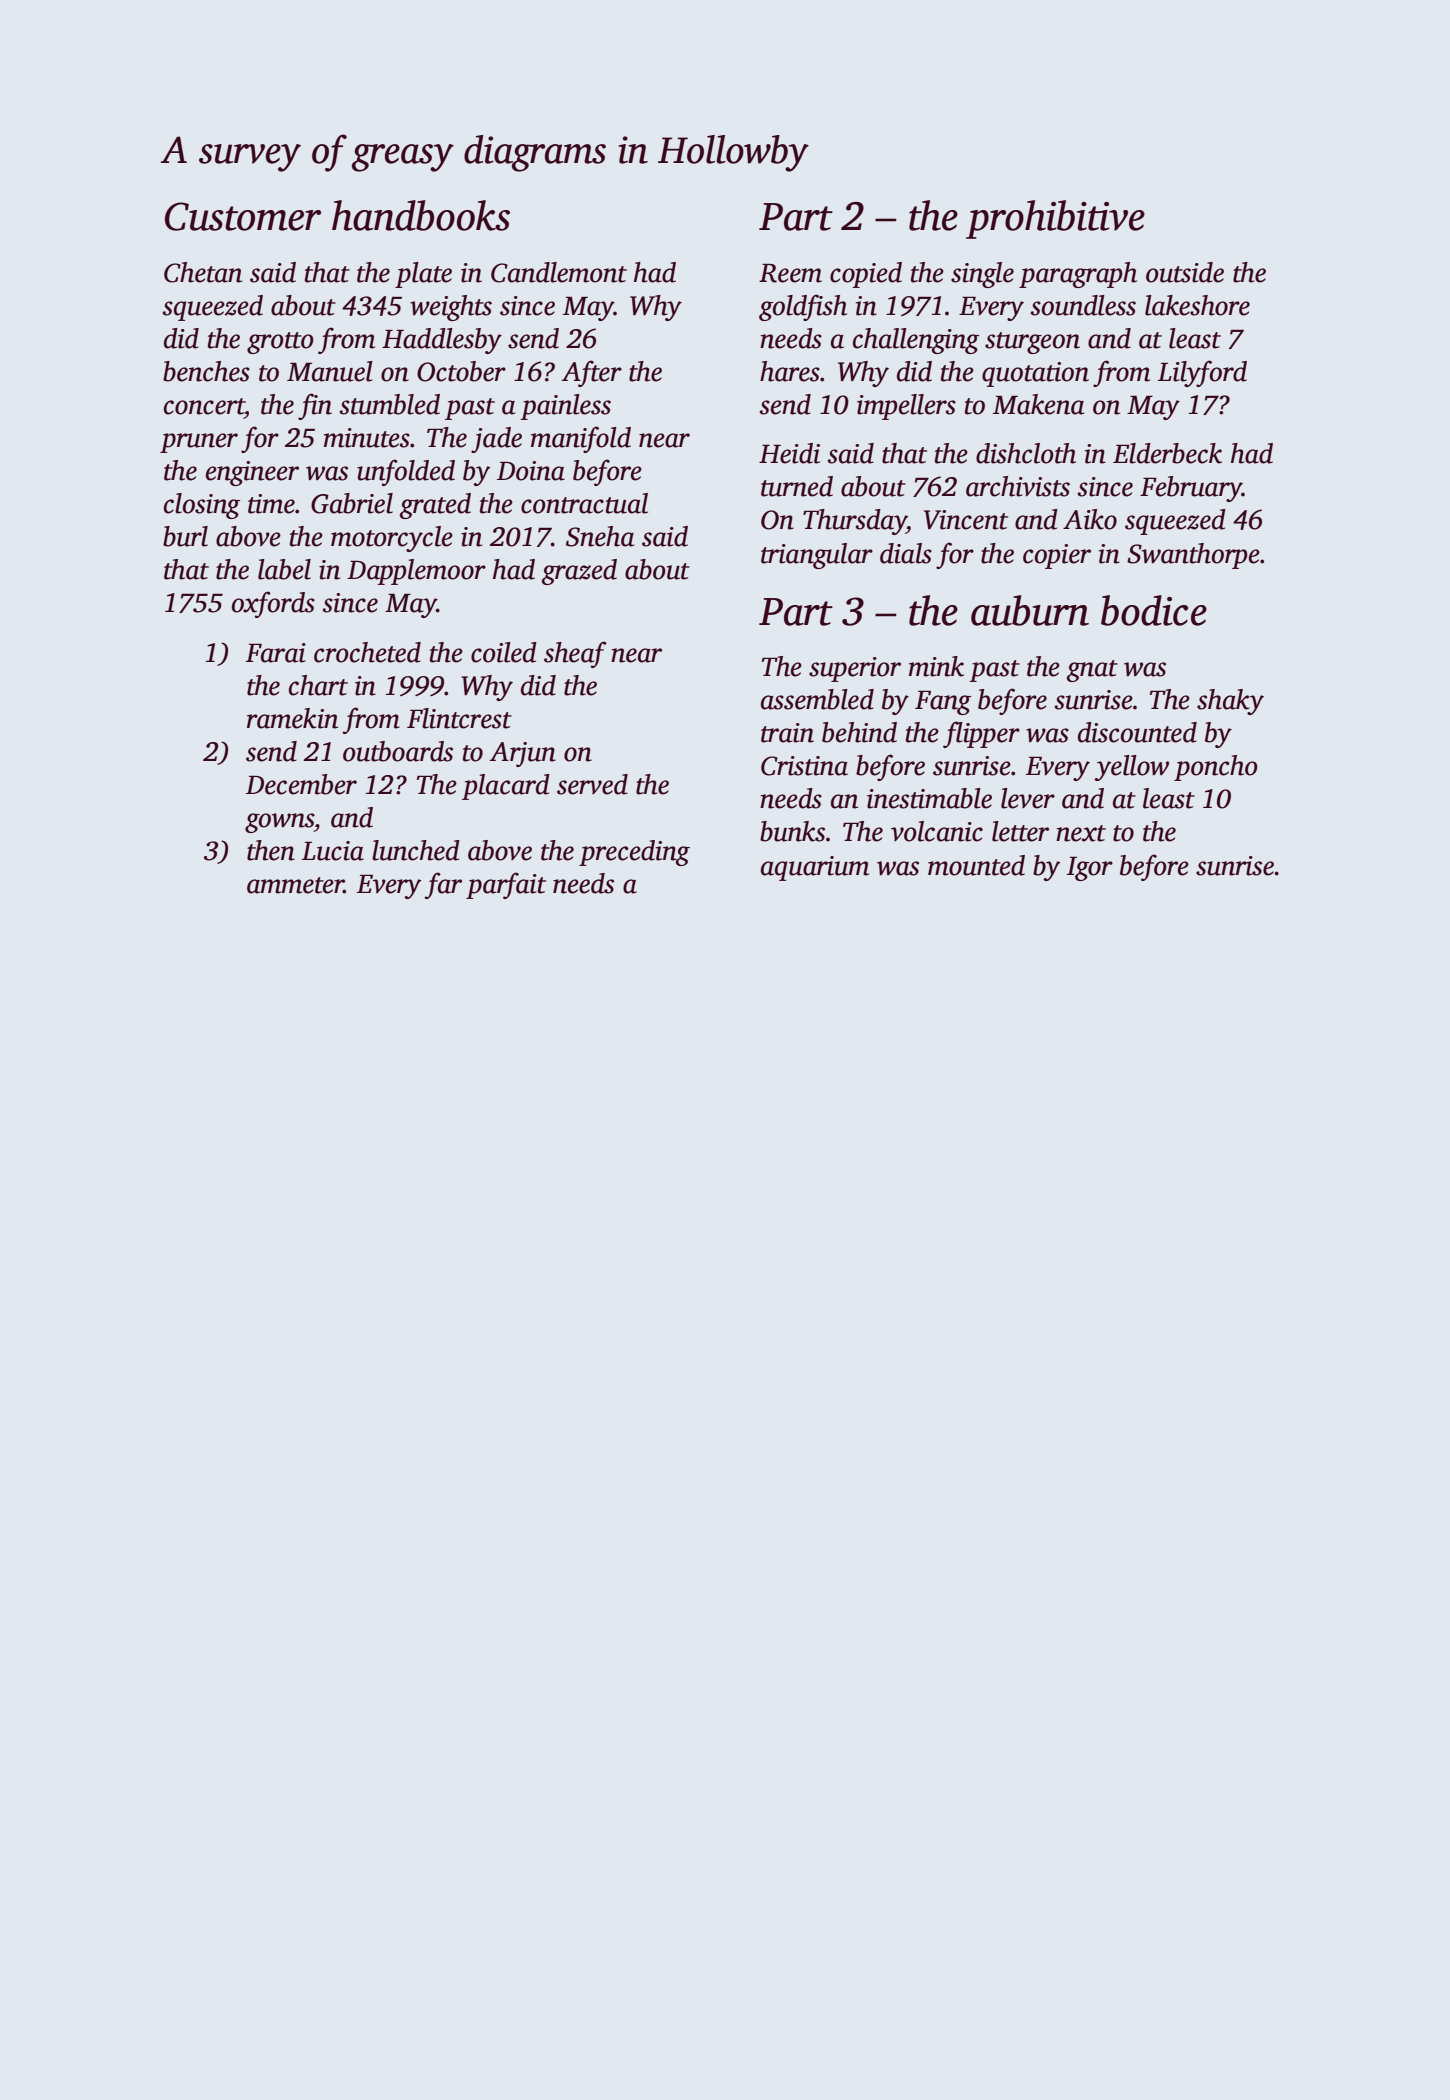 The image size is (1450, 2100). I want to click on Candlemont, so click(559, 272).
